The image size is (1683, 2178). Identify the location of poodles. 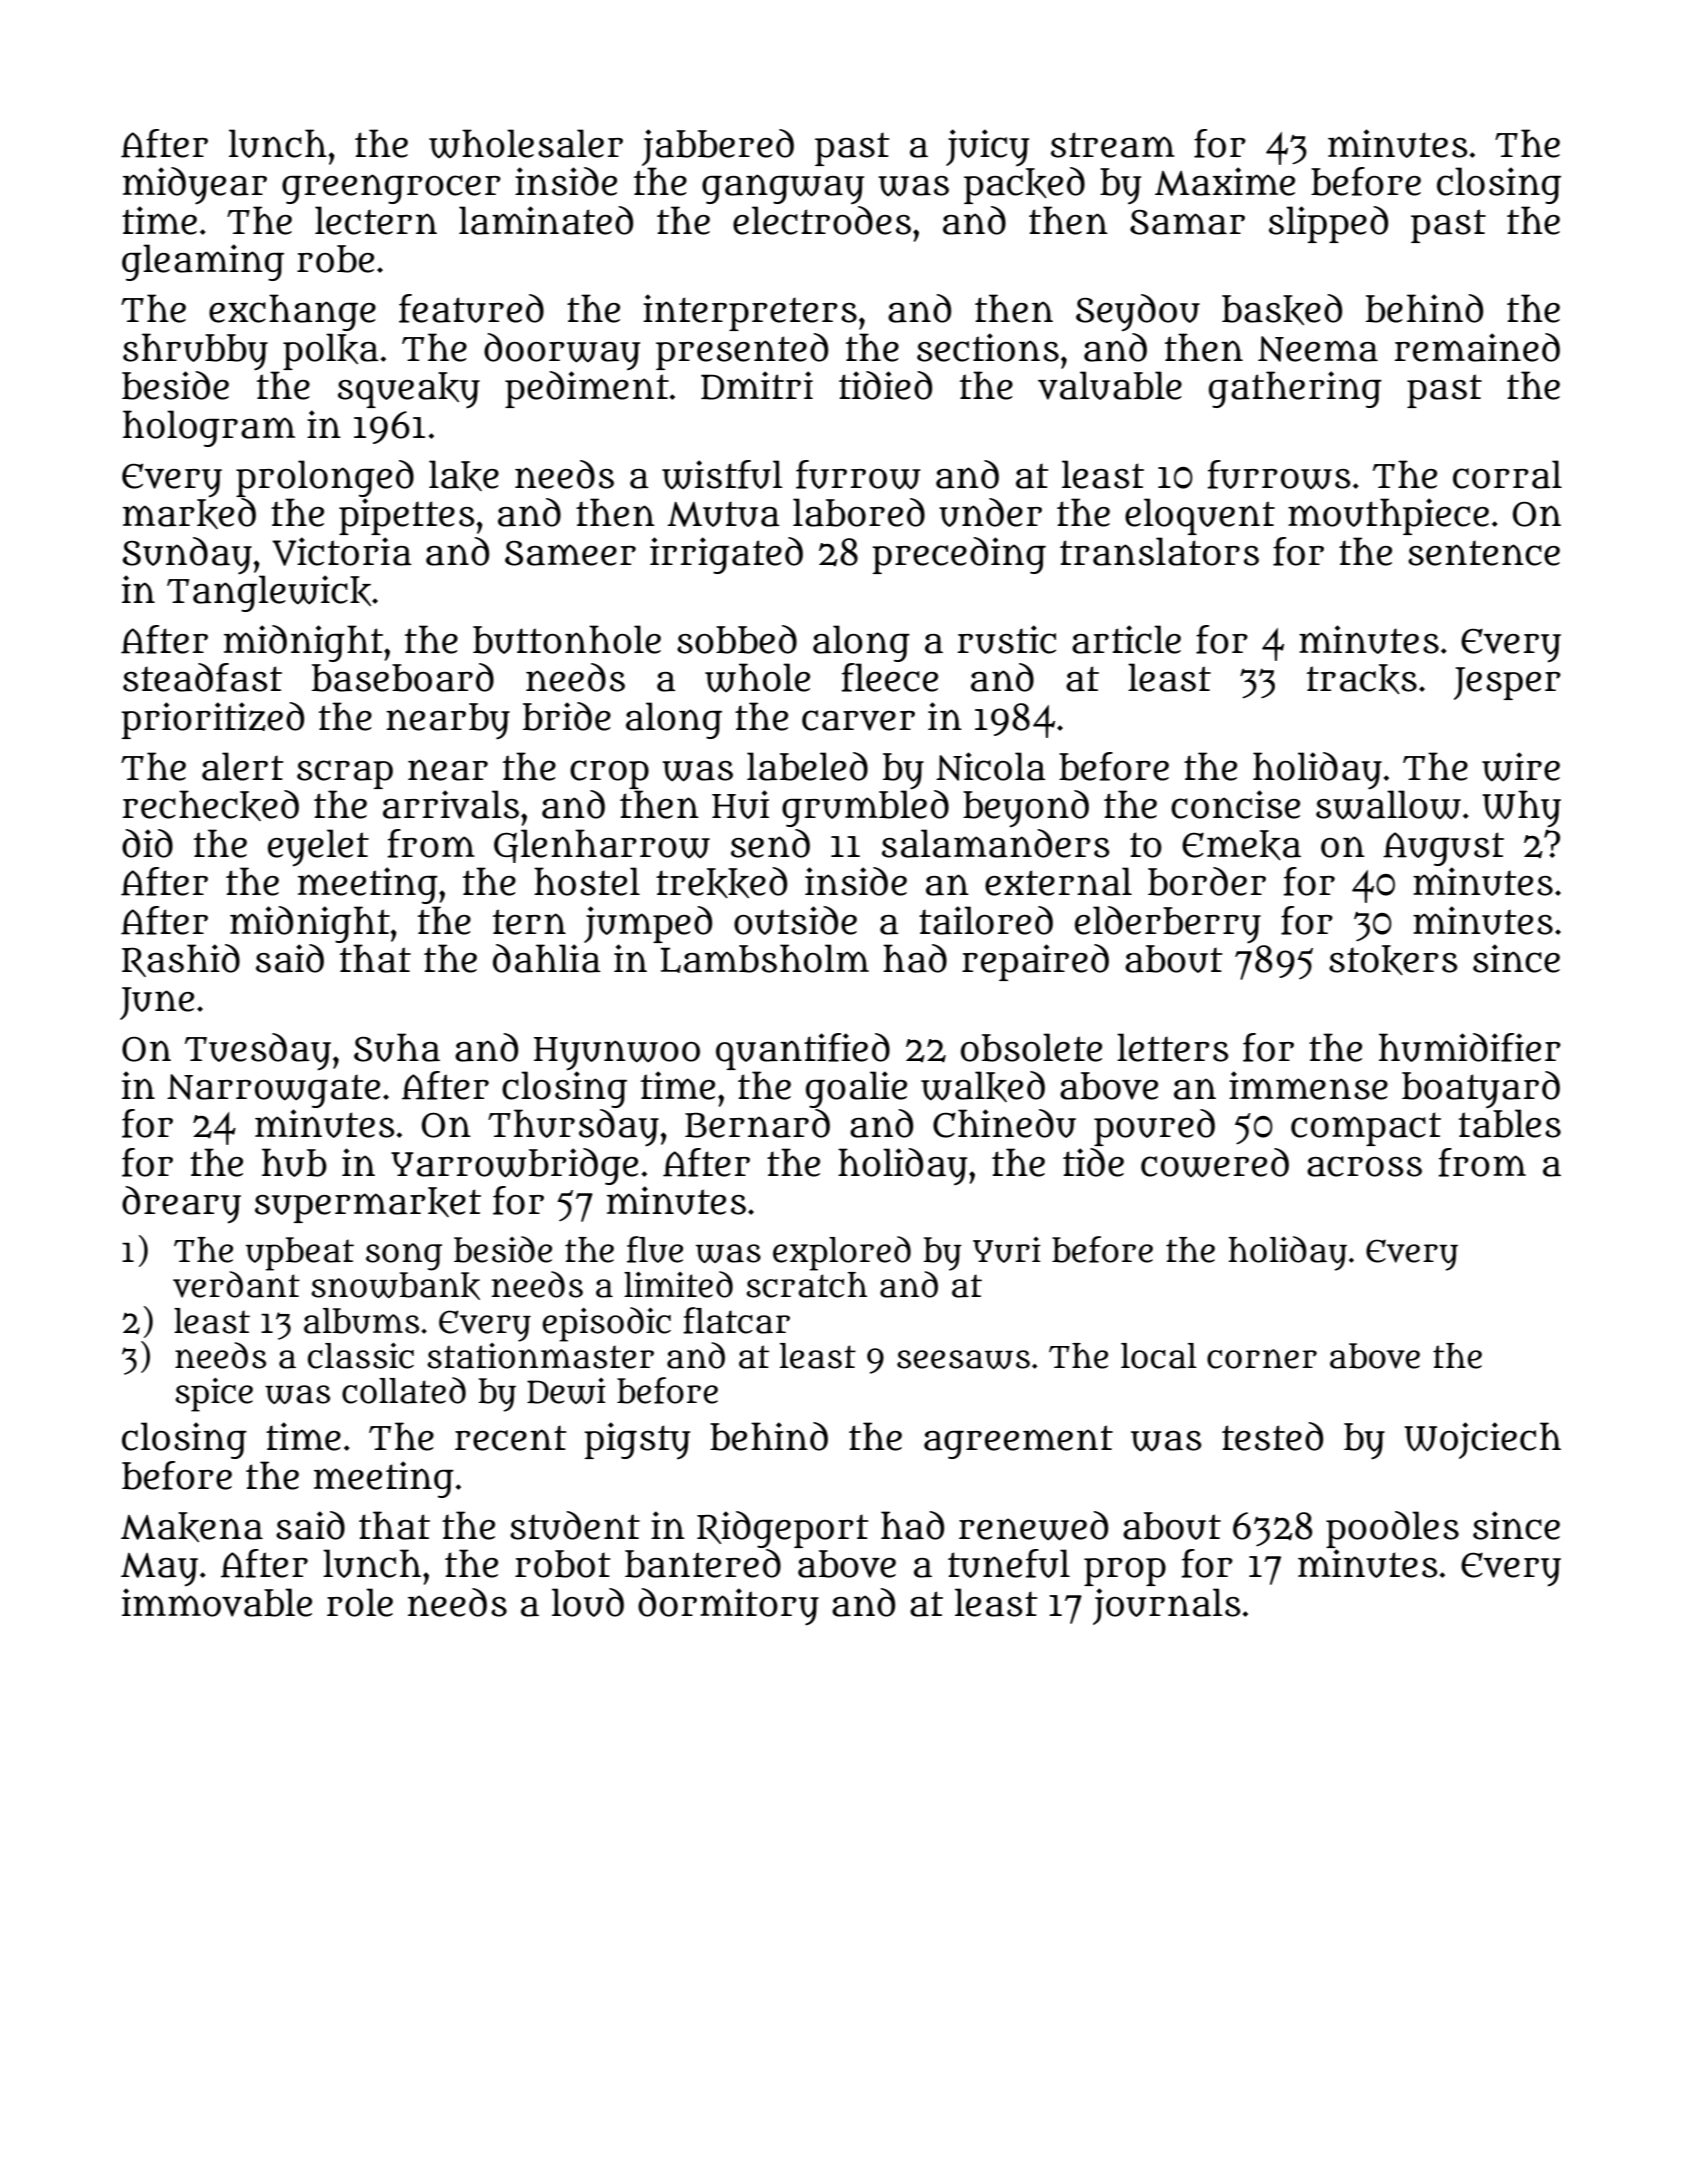
(1392, 1529).
